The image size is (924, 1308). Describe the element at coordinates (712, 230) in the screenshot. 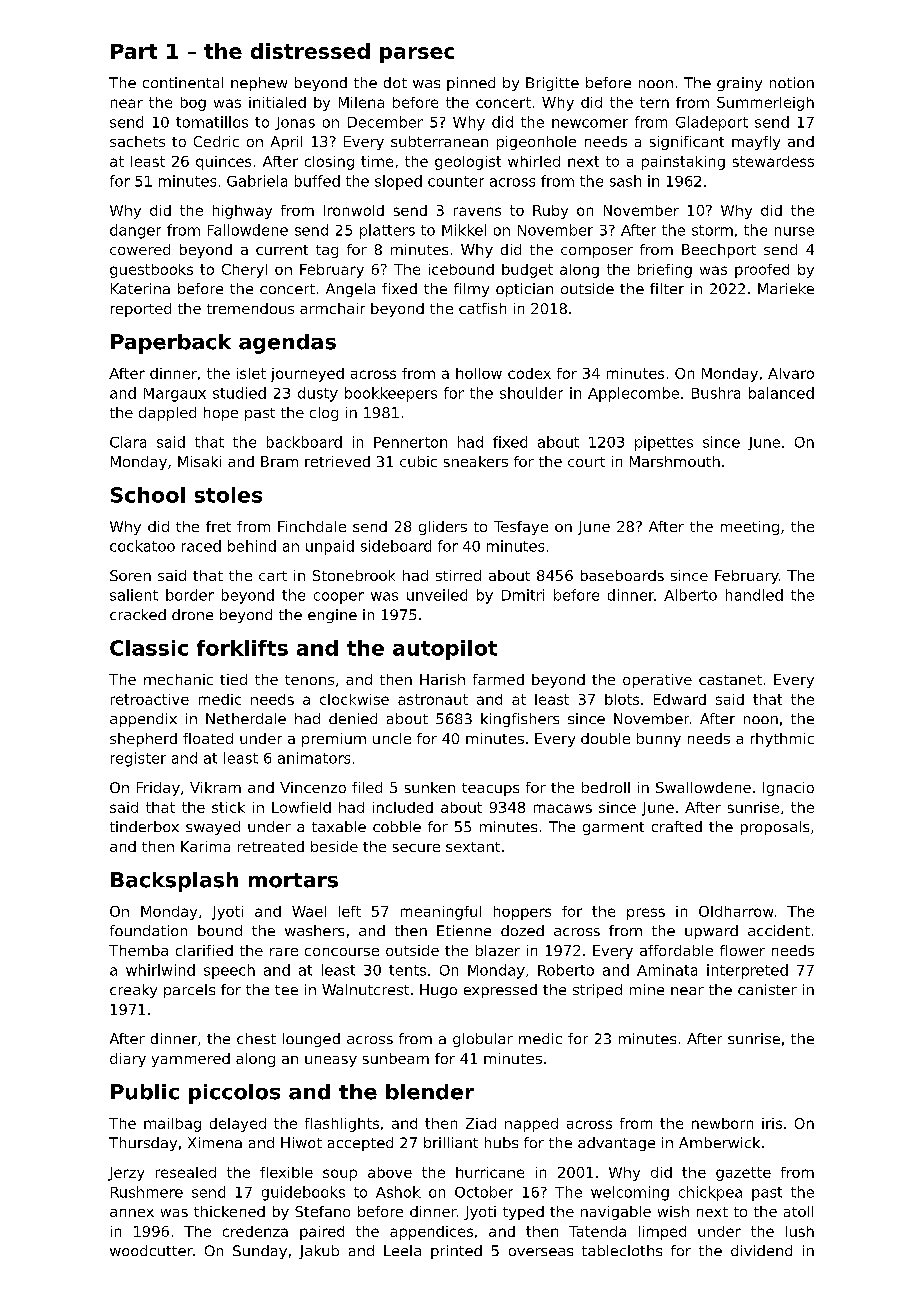

I see `storm` at that location.
